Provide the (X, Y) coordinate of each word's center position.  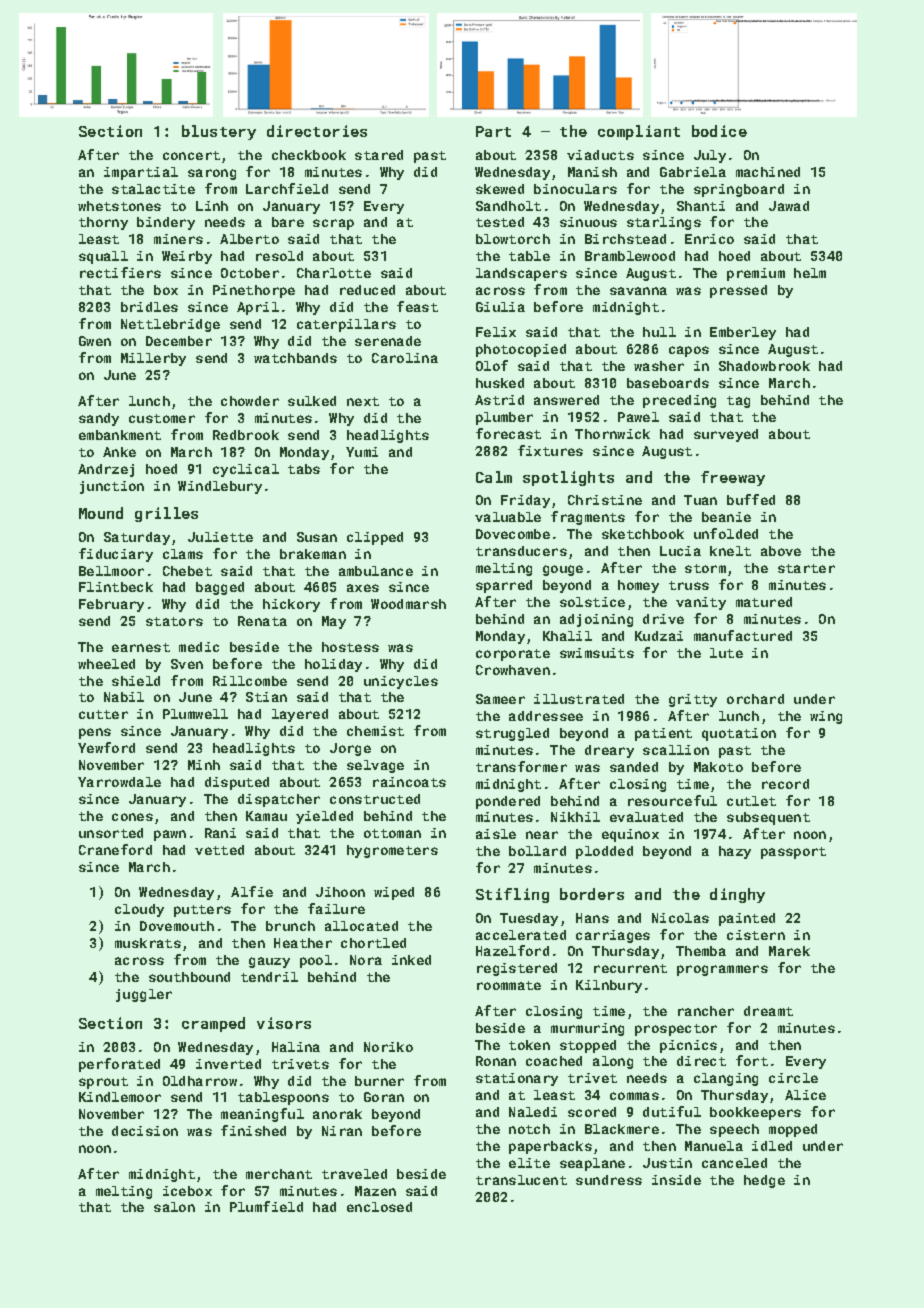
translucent (521, 1180)
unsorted (111, 833)
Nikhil (575, 817)
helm (810, 273)
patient (663, 734)
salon (174, 1207)
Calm (494, 477)
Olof (492, 365)
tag (738, 402)
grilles (166, 514)
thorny (103, 223)
